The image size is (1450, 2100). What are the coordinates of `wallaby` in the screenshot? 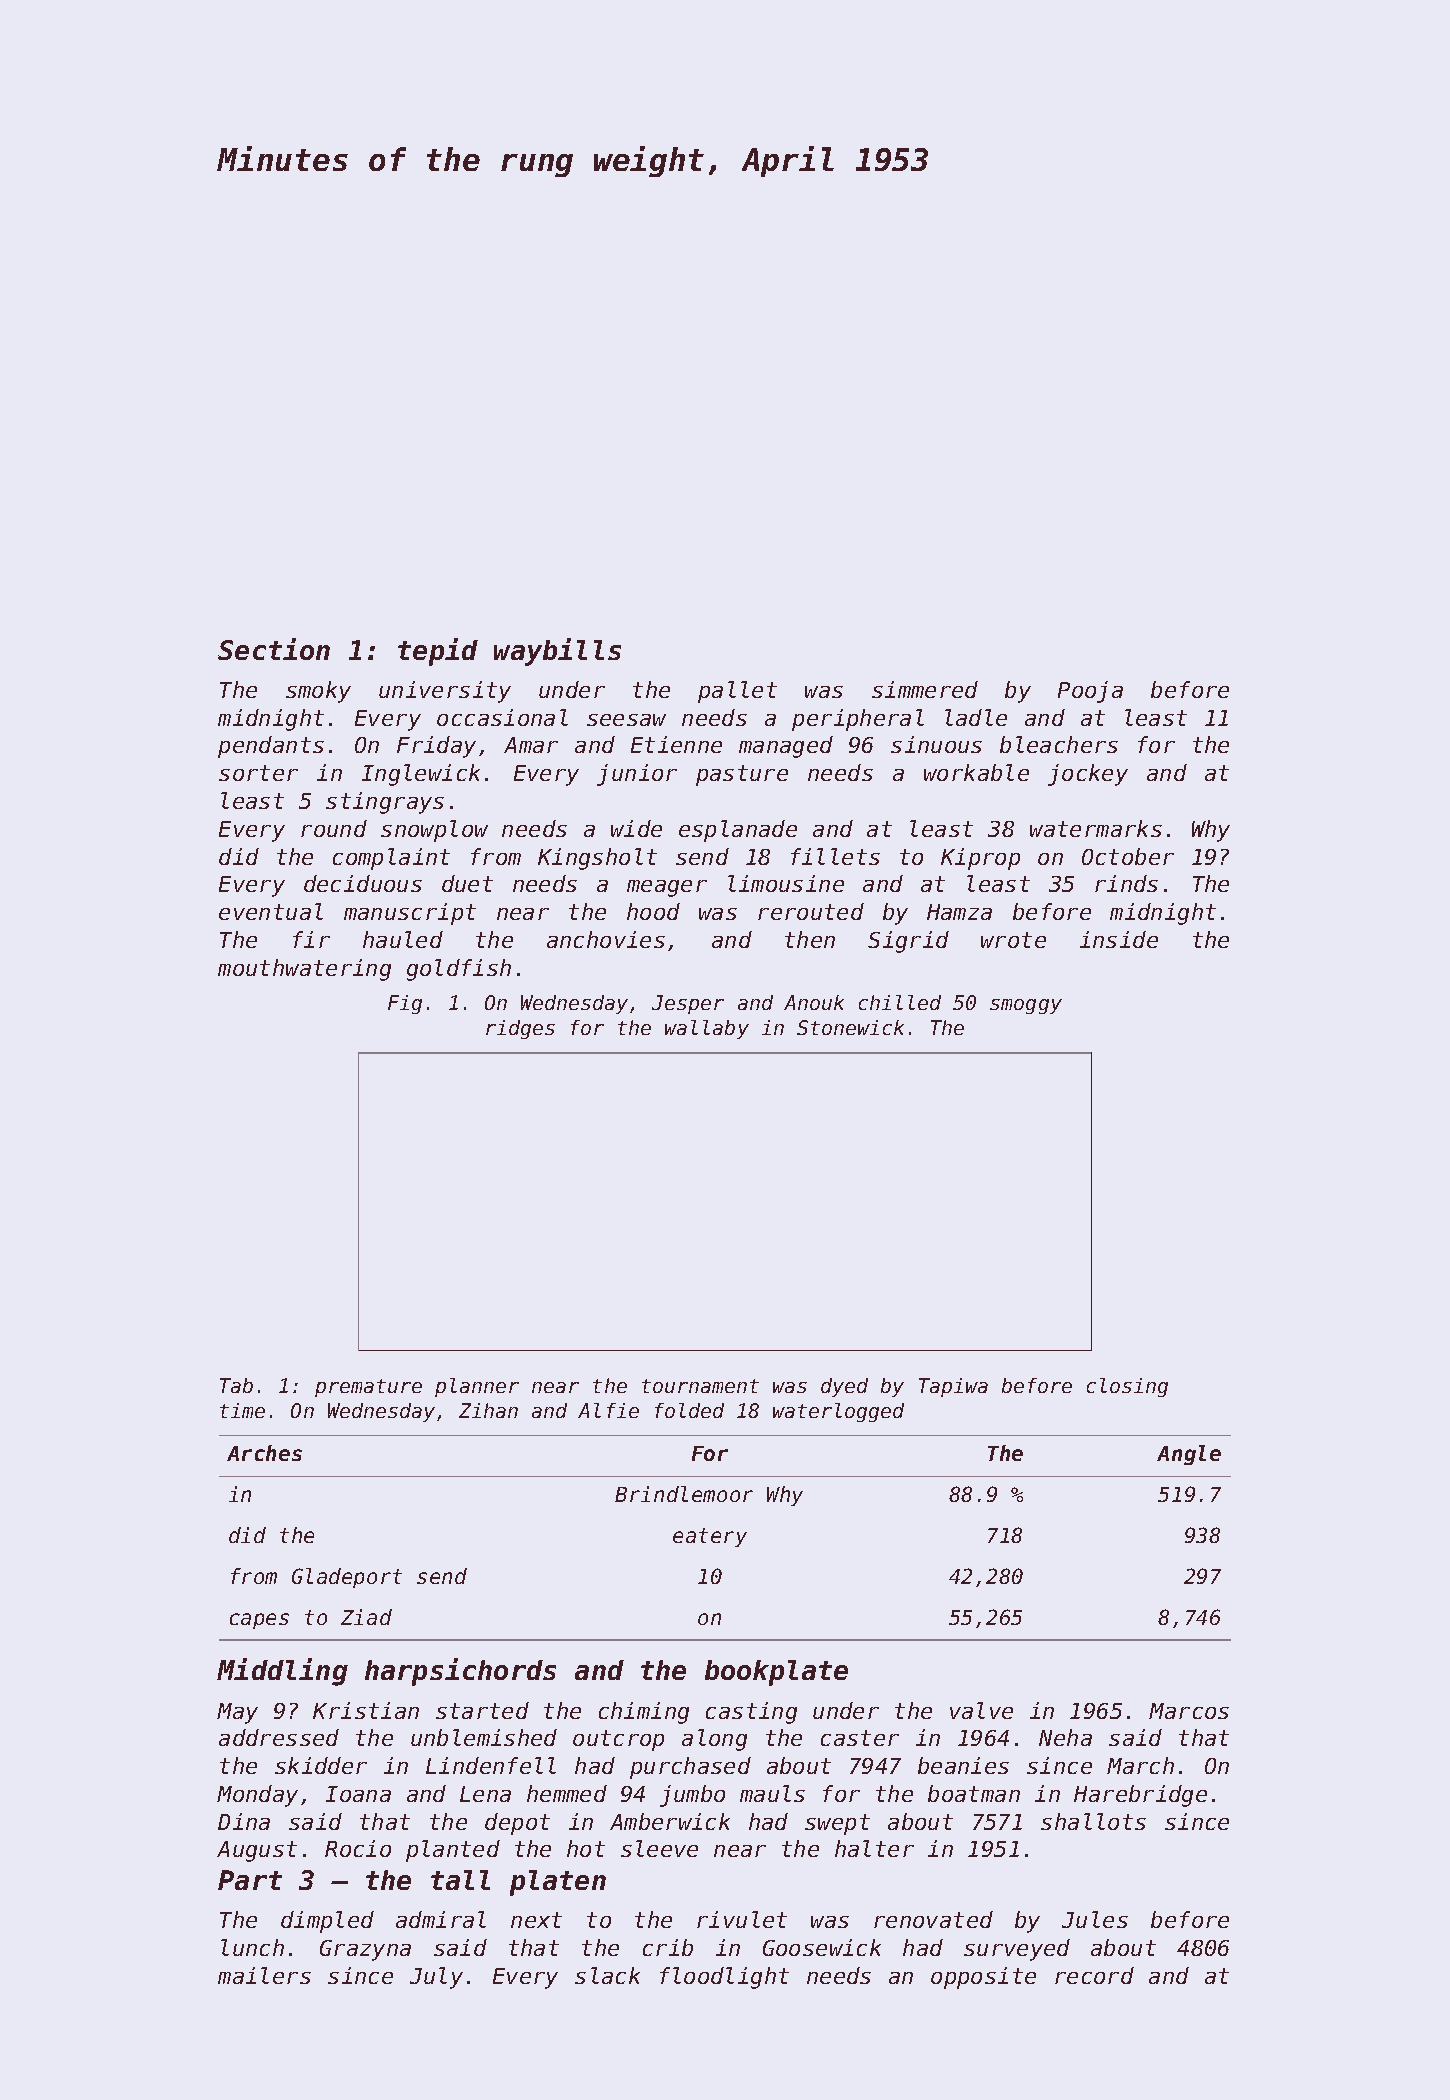 It's located at (707, 1029).
